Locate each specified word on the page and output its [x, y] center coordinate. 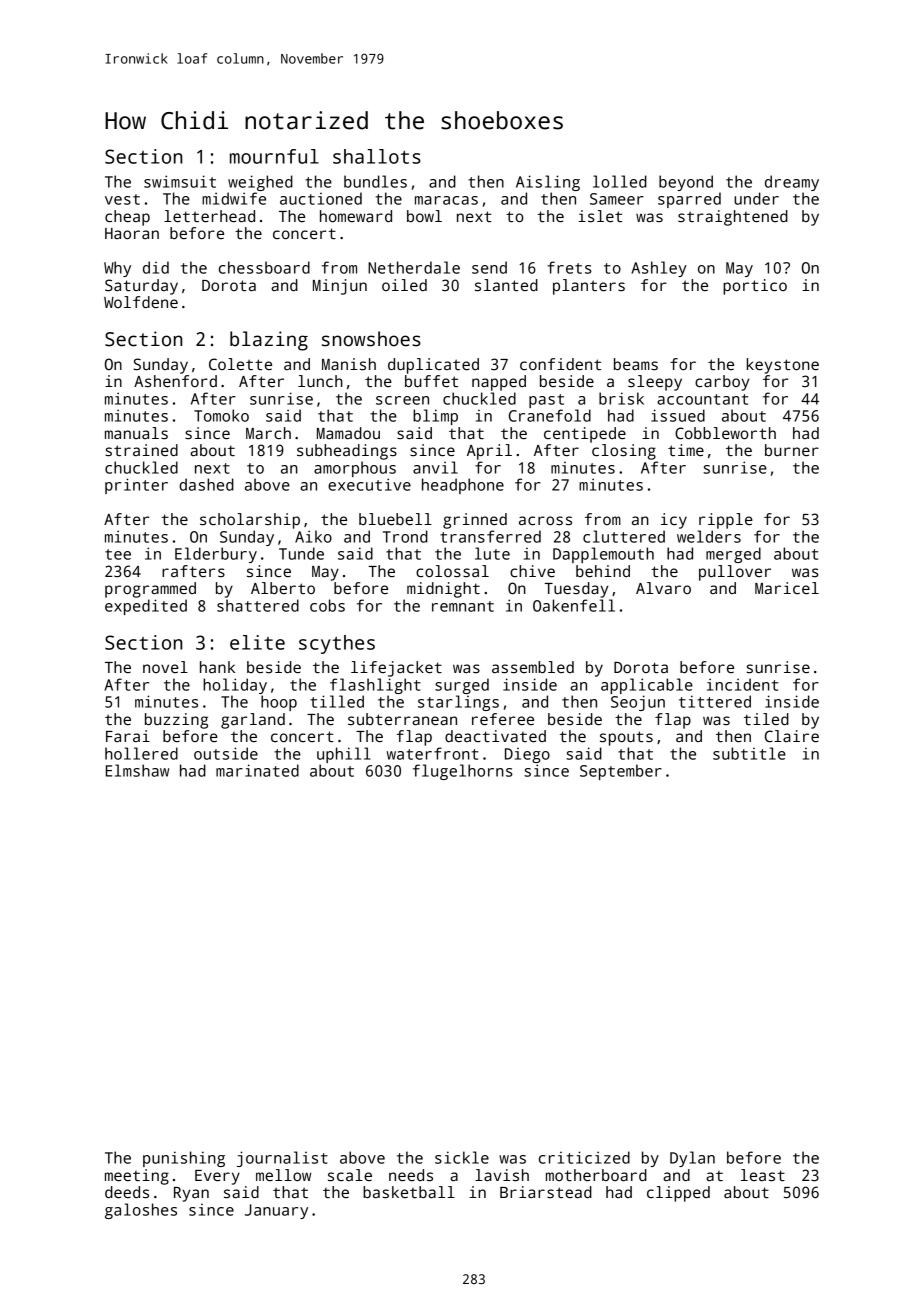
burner [792, 450]
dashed [206, 484]
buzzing [176, 721]
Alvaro [663, 588]
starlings [458, 703]
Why [117, 269]
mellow [283, 1175]
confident [560, 364]
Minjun [340, 287]
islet [600, 216]
